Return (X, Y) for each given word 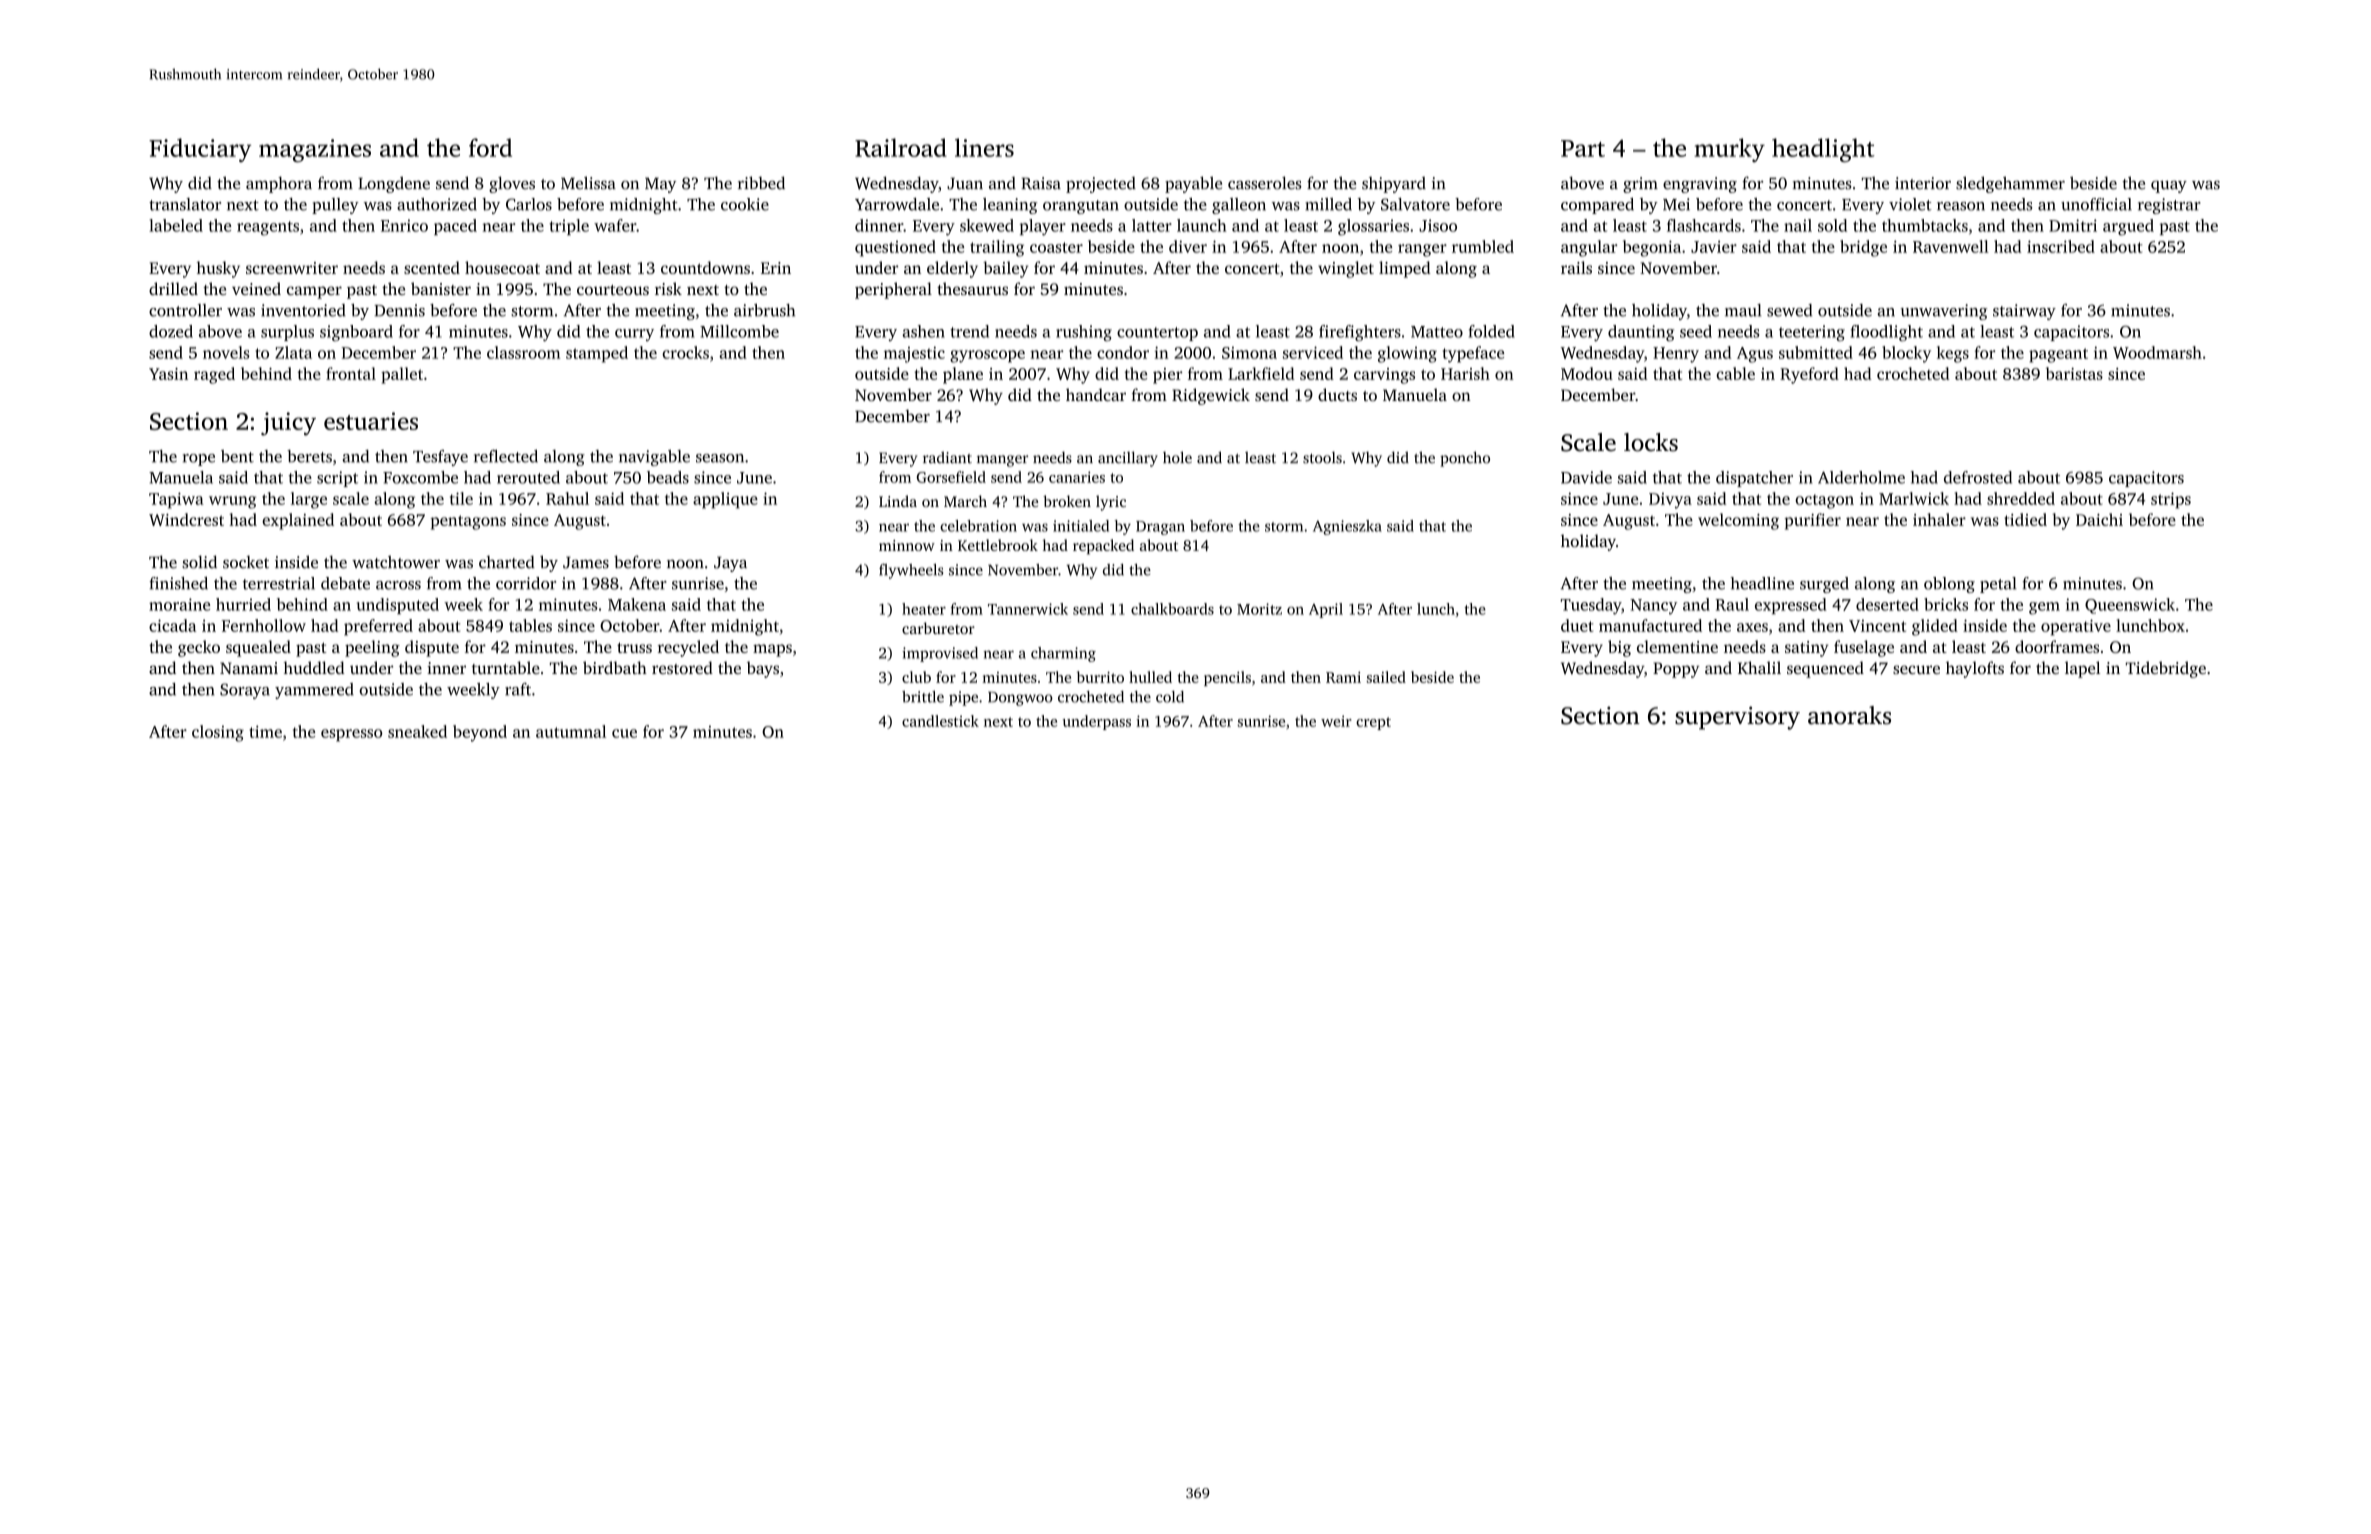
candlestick (940, 721)
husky (218, 269)
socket (246, 562)
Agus (1755, 355)
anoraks (1849, 715)
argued (2128, 227)
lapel (2082, 669)
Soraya (245, 691)
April (1326, 610)
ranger (1422, 250)
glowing (1407, 354)
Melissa (588, 183)
